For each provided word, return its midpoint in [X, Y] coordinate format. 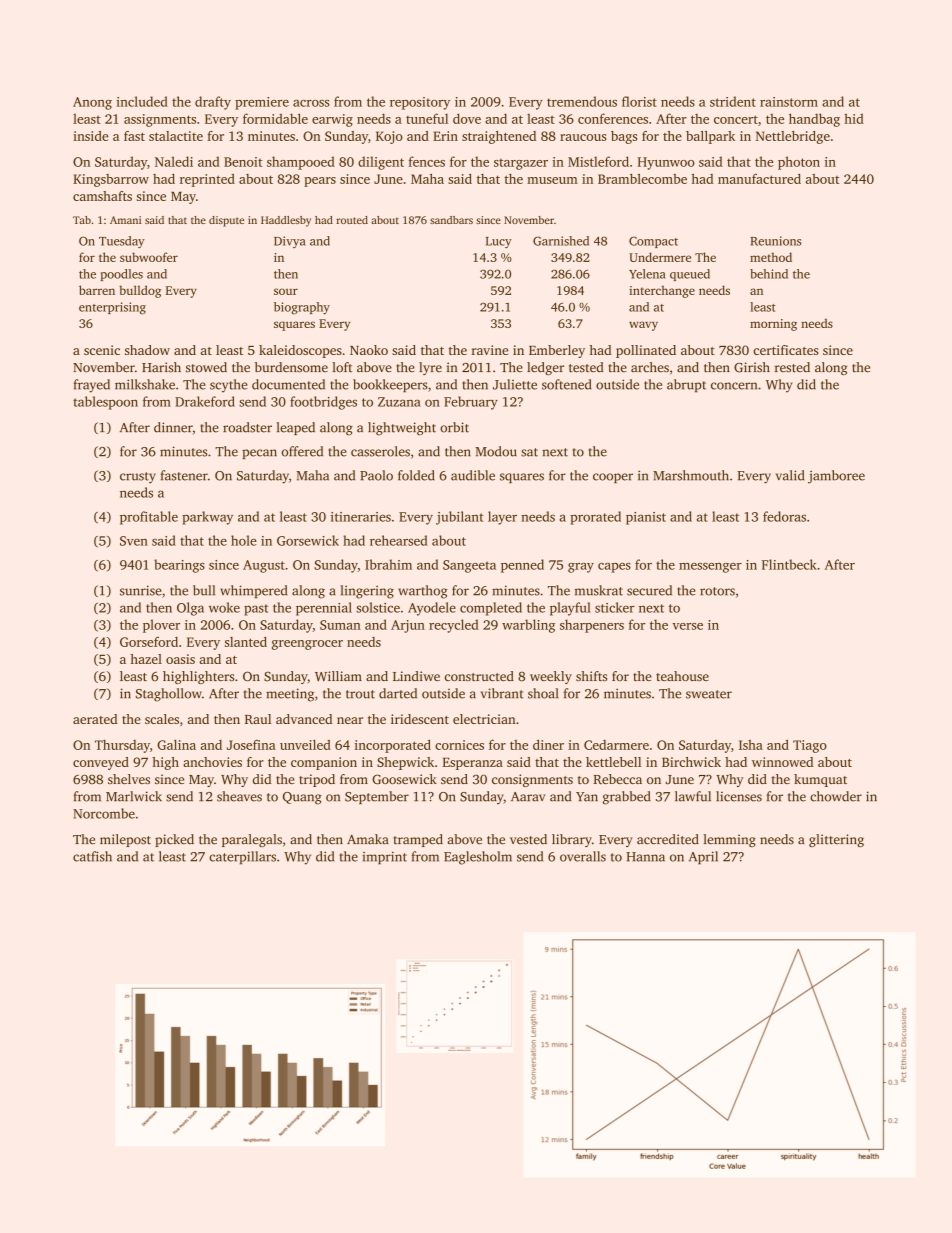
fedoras [784, 516]
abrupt [686, 385]
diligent [381, 163]
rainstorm [789, 102]
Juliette [515, 384]
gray [581, 568]
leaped [296, 428]
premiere [262, 103]
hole [244, 540]
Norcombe [104, 813]
